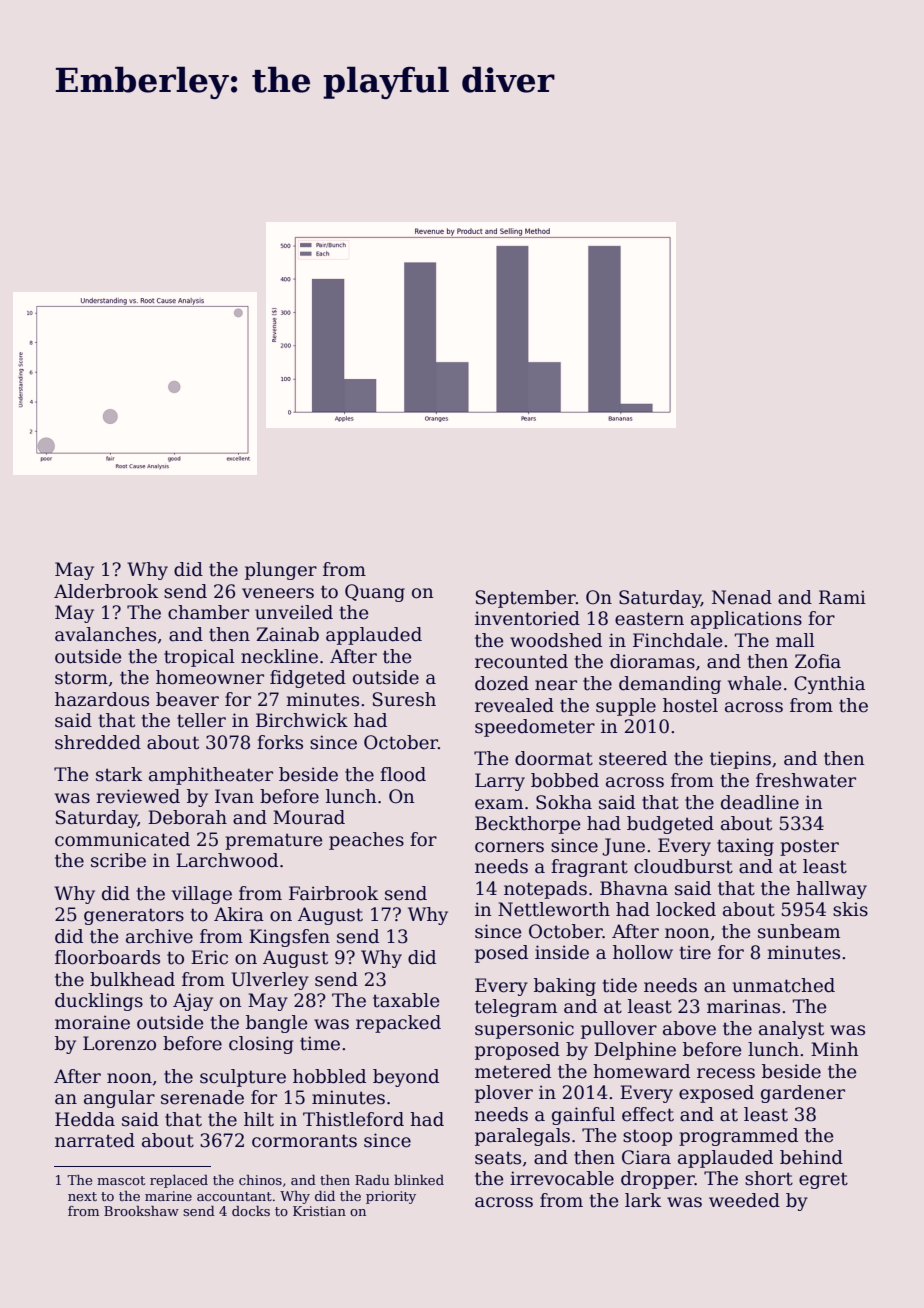  I want to click on unveiled, so click(294, 612).
